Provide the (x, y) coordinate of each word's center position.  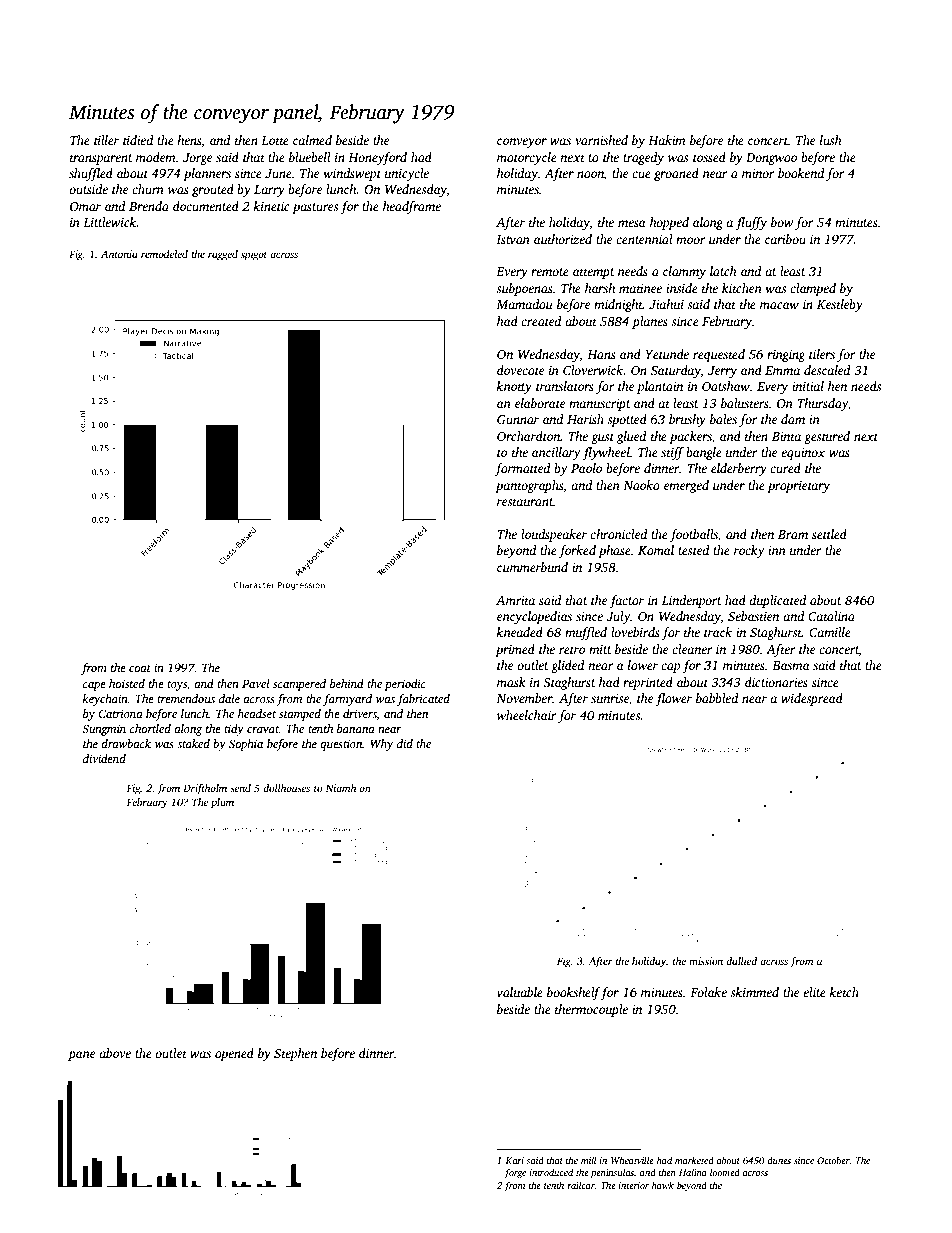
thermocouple (591, 1010)
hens (189, 140)
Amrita (515, 600)
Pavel (256, 683)
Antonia (119, 254)
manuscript (600, 405)
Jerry (722, 372)
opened (234, 1054)
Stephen (295, 1054)
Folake (708, 992)
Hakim (667, 140)
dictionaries (776, 682)
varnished (601, 140)
